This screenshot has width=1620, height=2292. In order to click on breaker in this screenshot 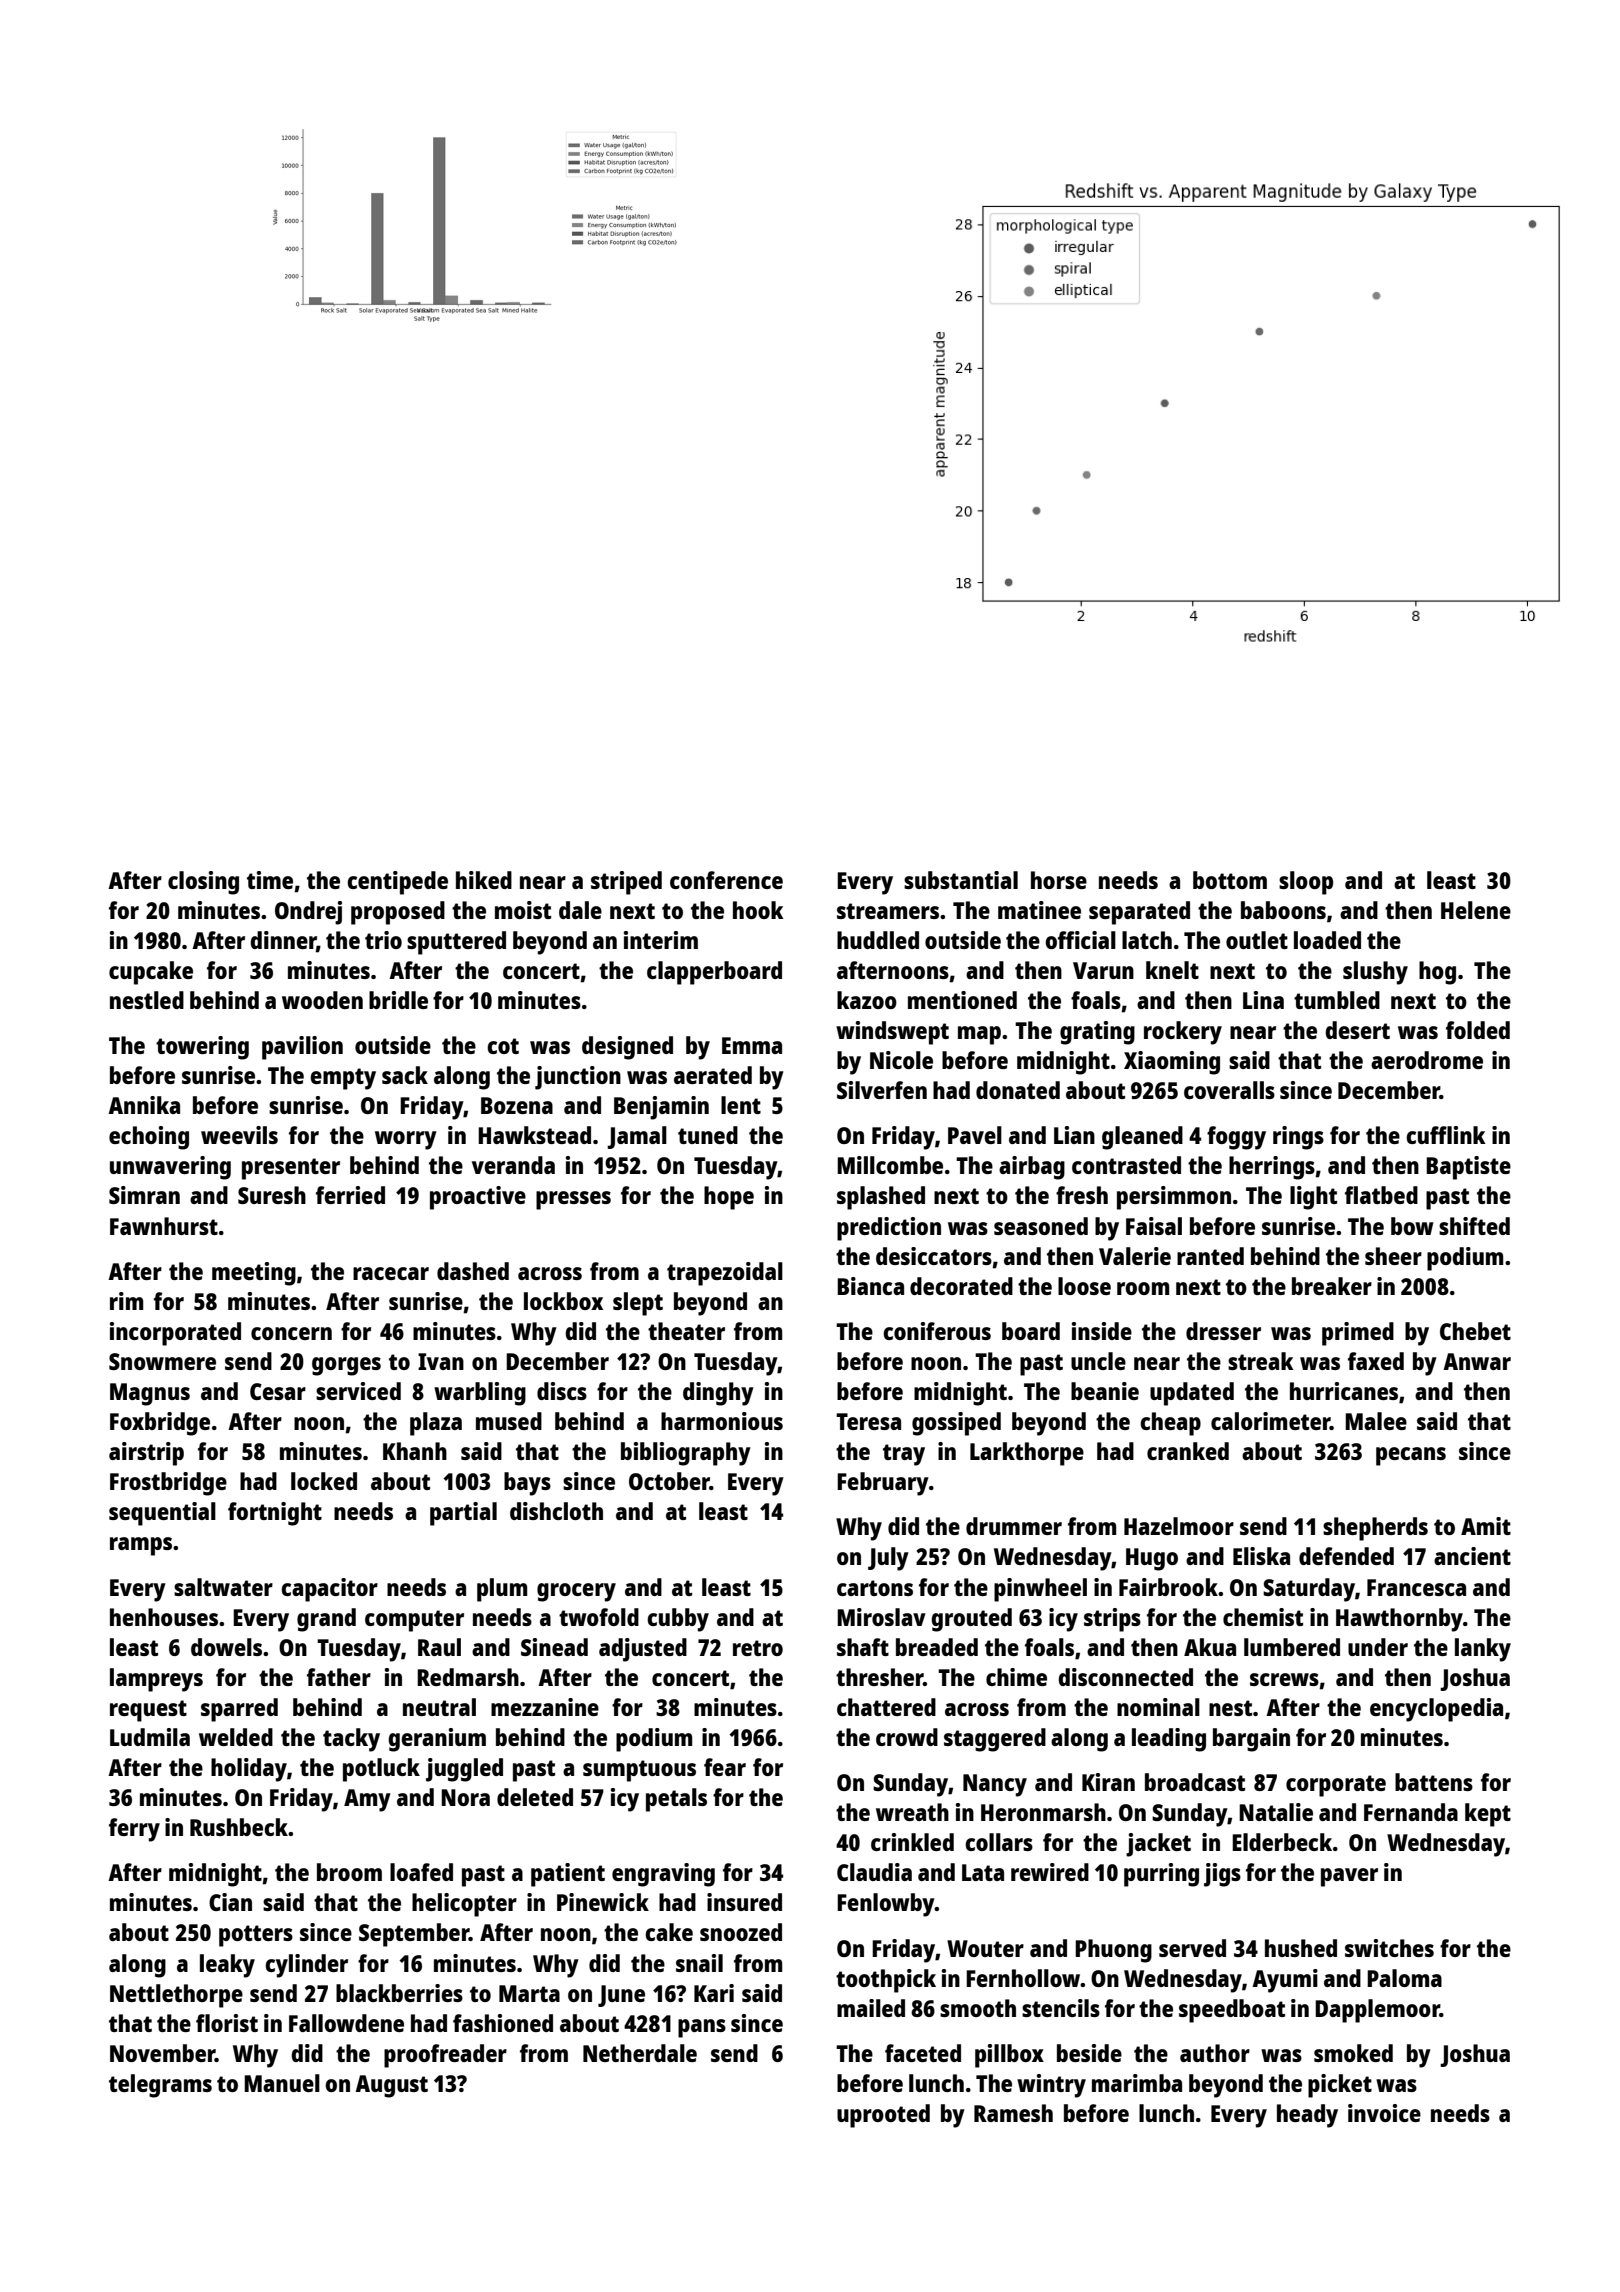, I will do `click(1332, 1286)`.
